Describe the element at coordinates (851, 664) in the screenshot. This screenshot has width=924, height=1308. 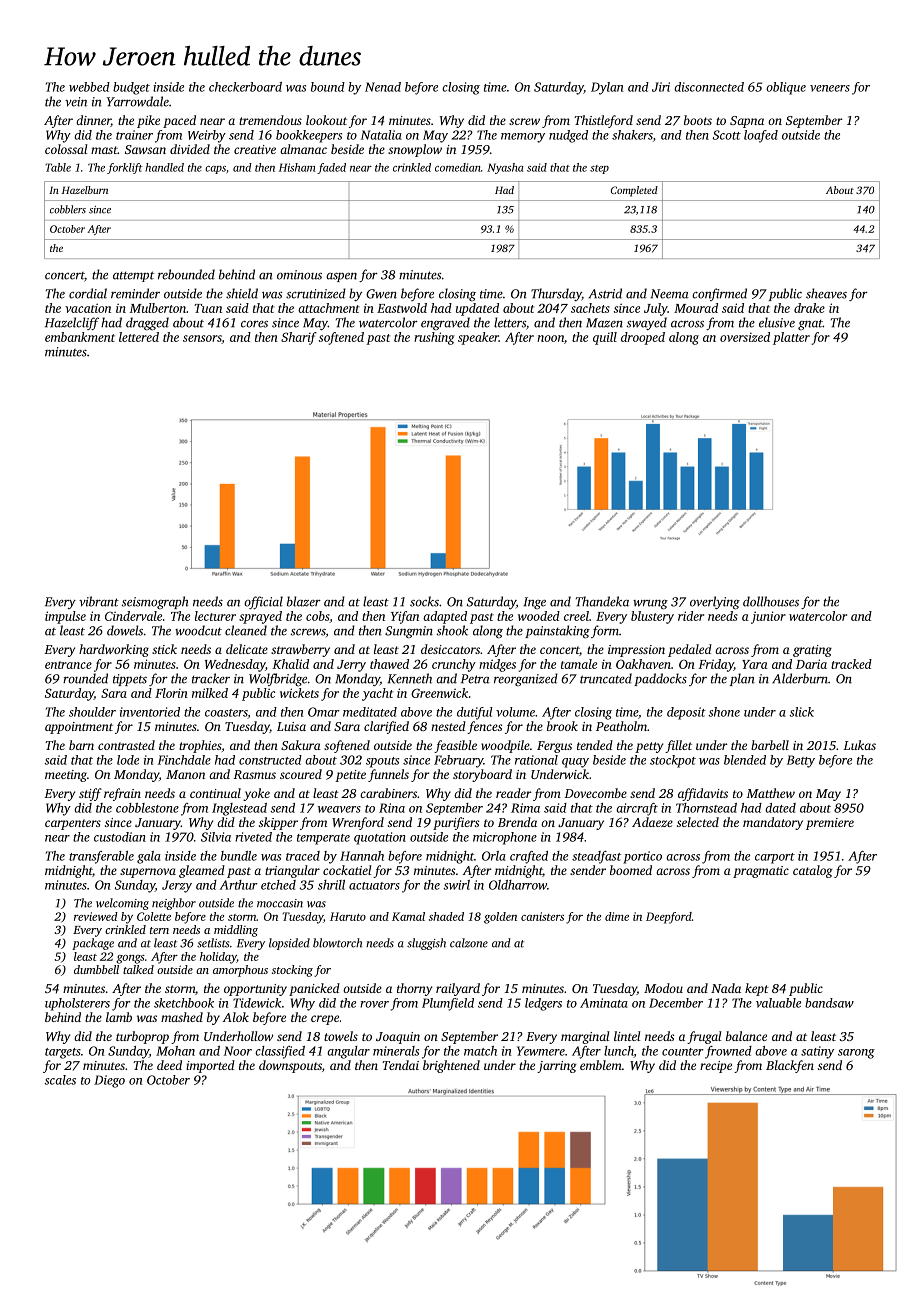
I see `tracked` at that location.
